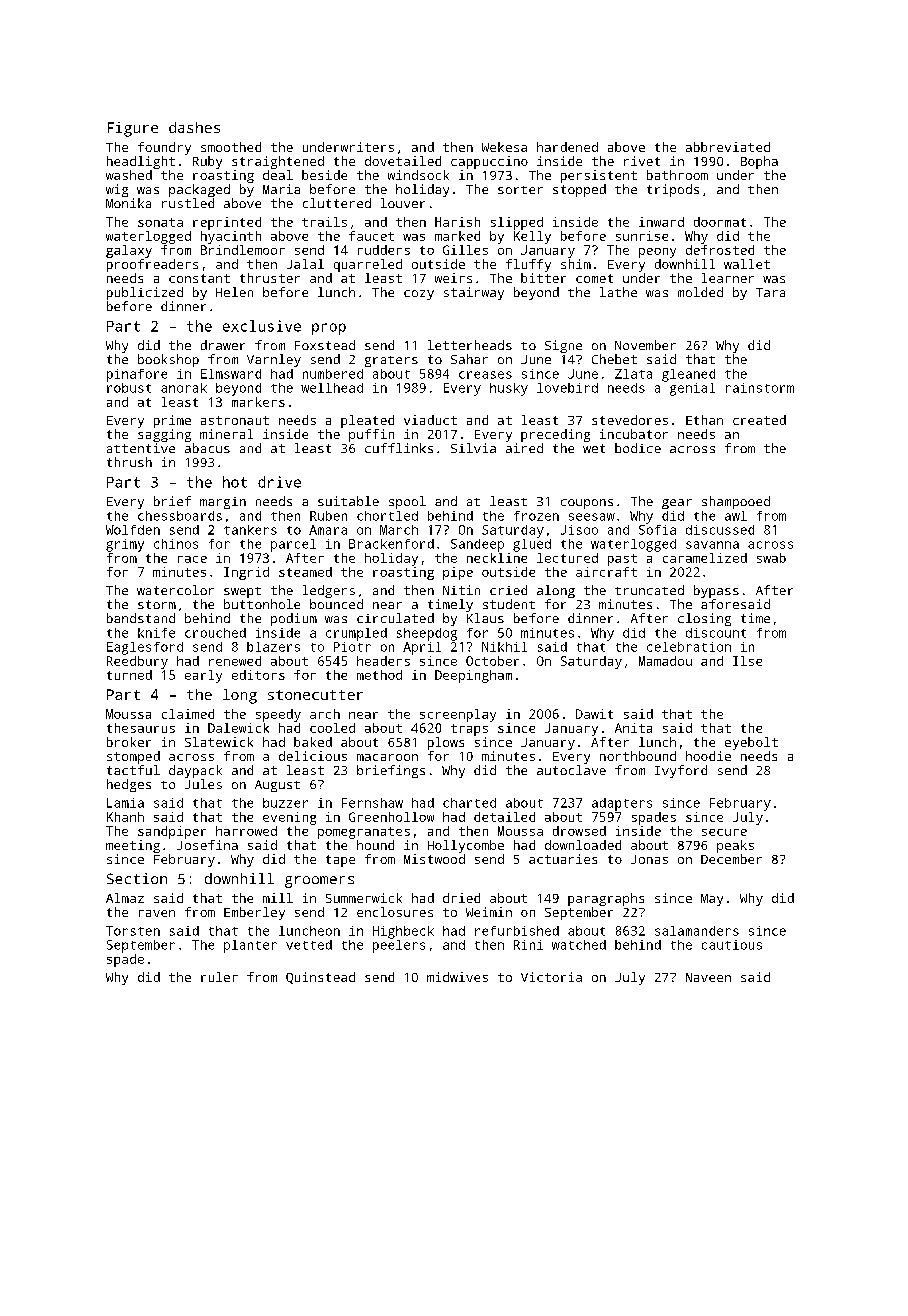  What do you see at coordinates (231, 147) in the document?
I see `smoothed` at bounding box center [231, 147].
